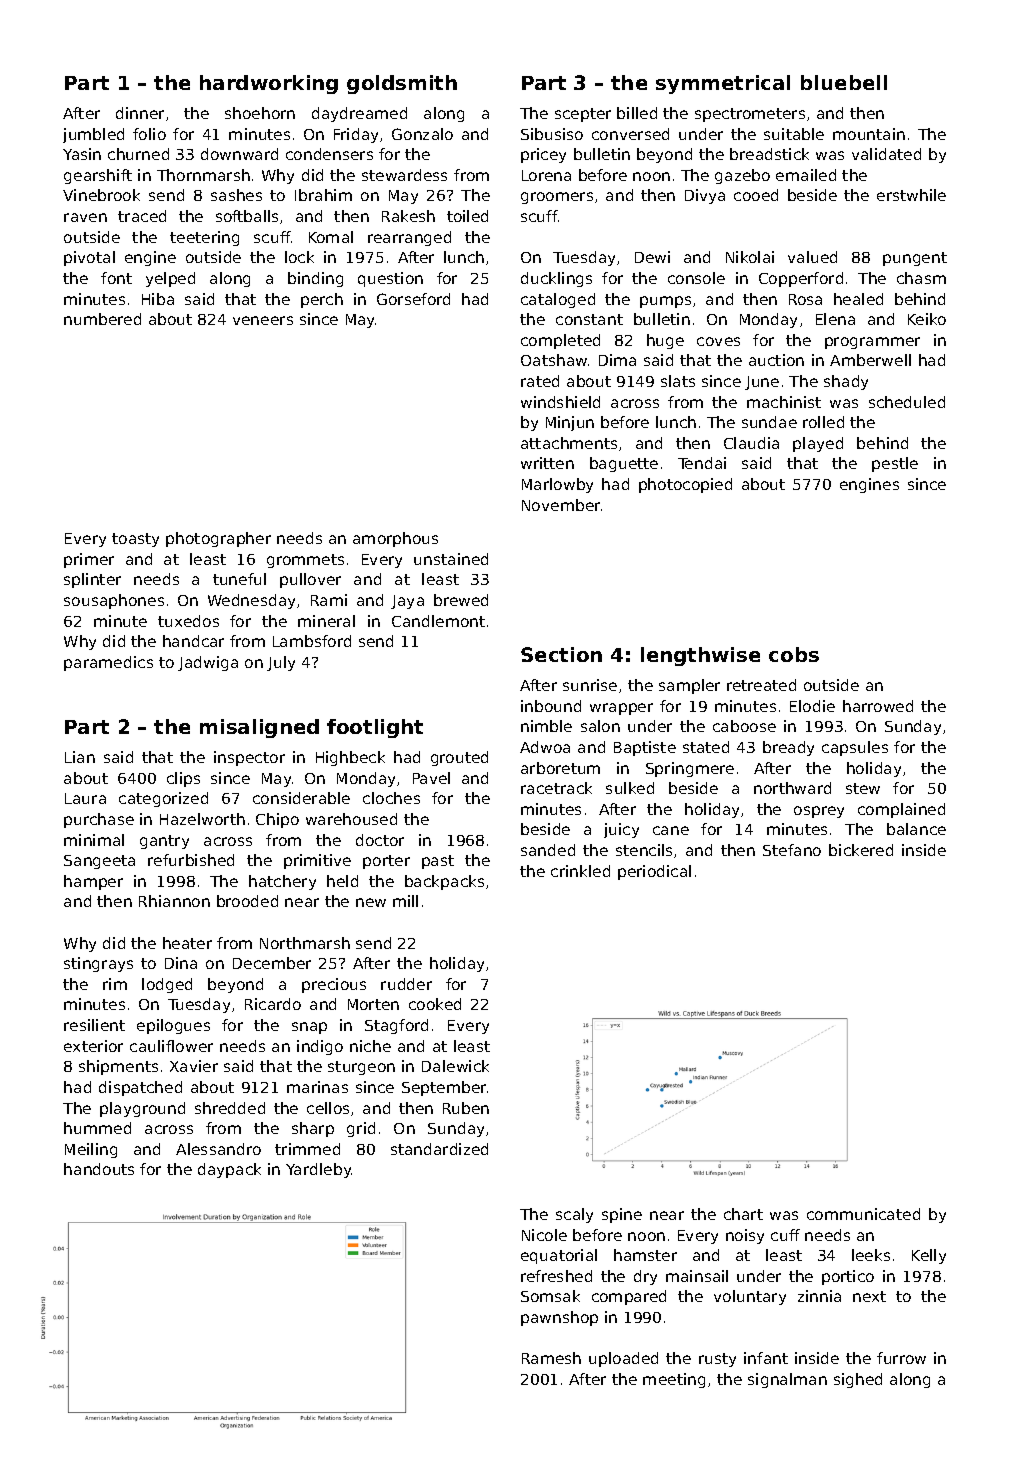  Describe the element at coordinates (455, 1066) in the screenshot. I see `Dalewick` at that location.
